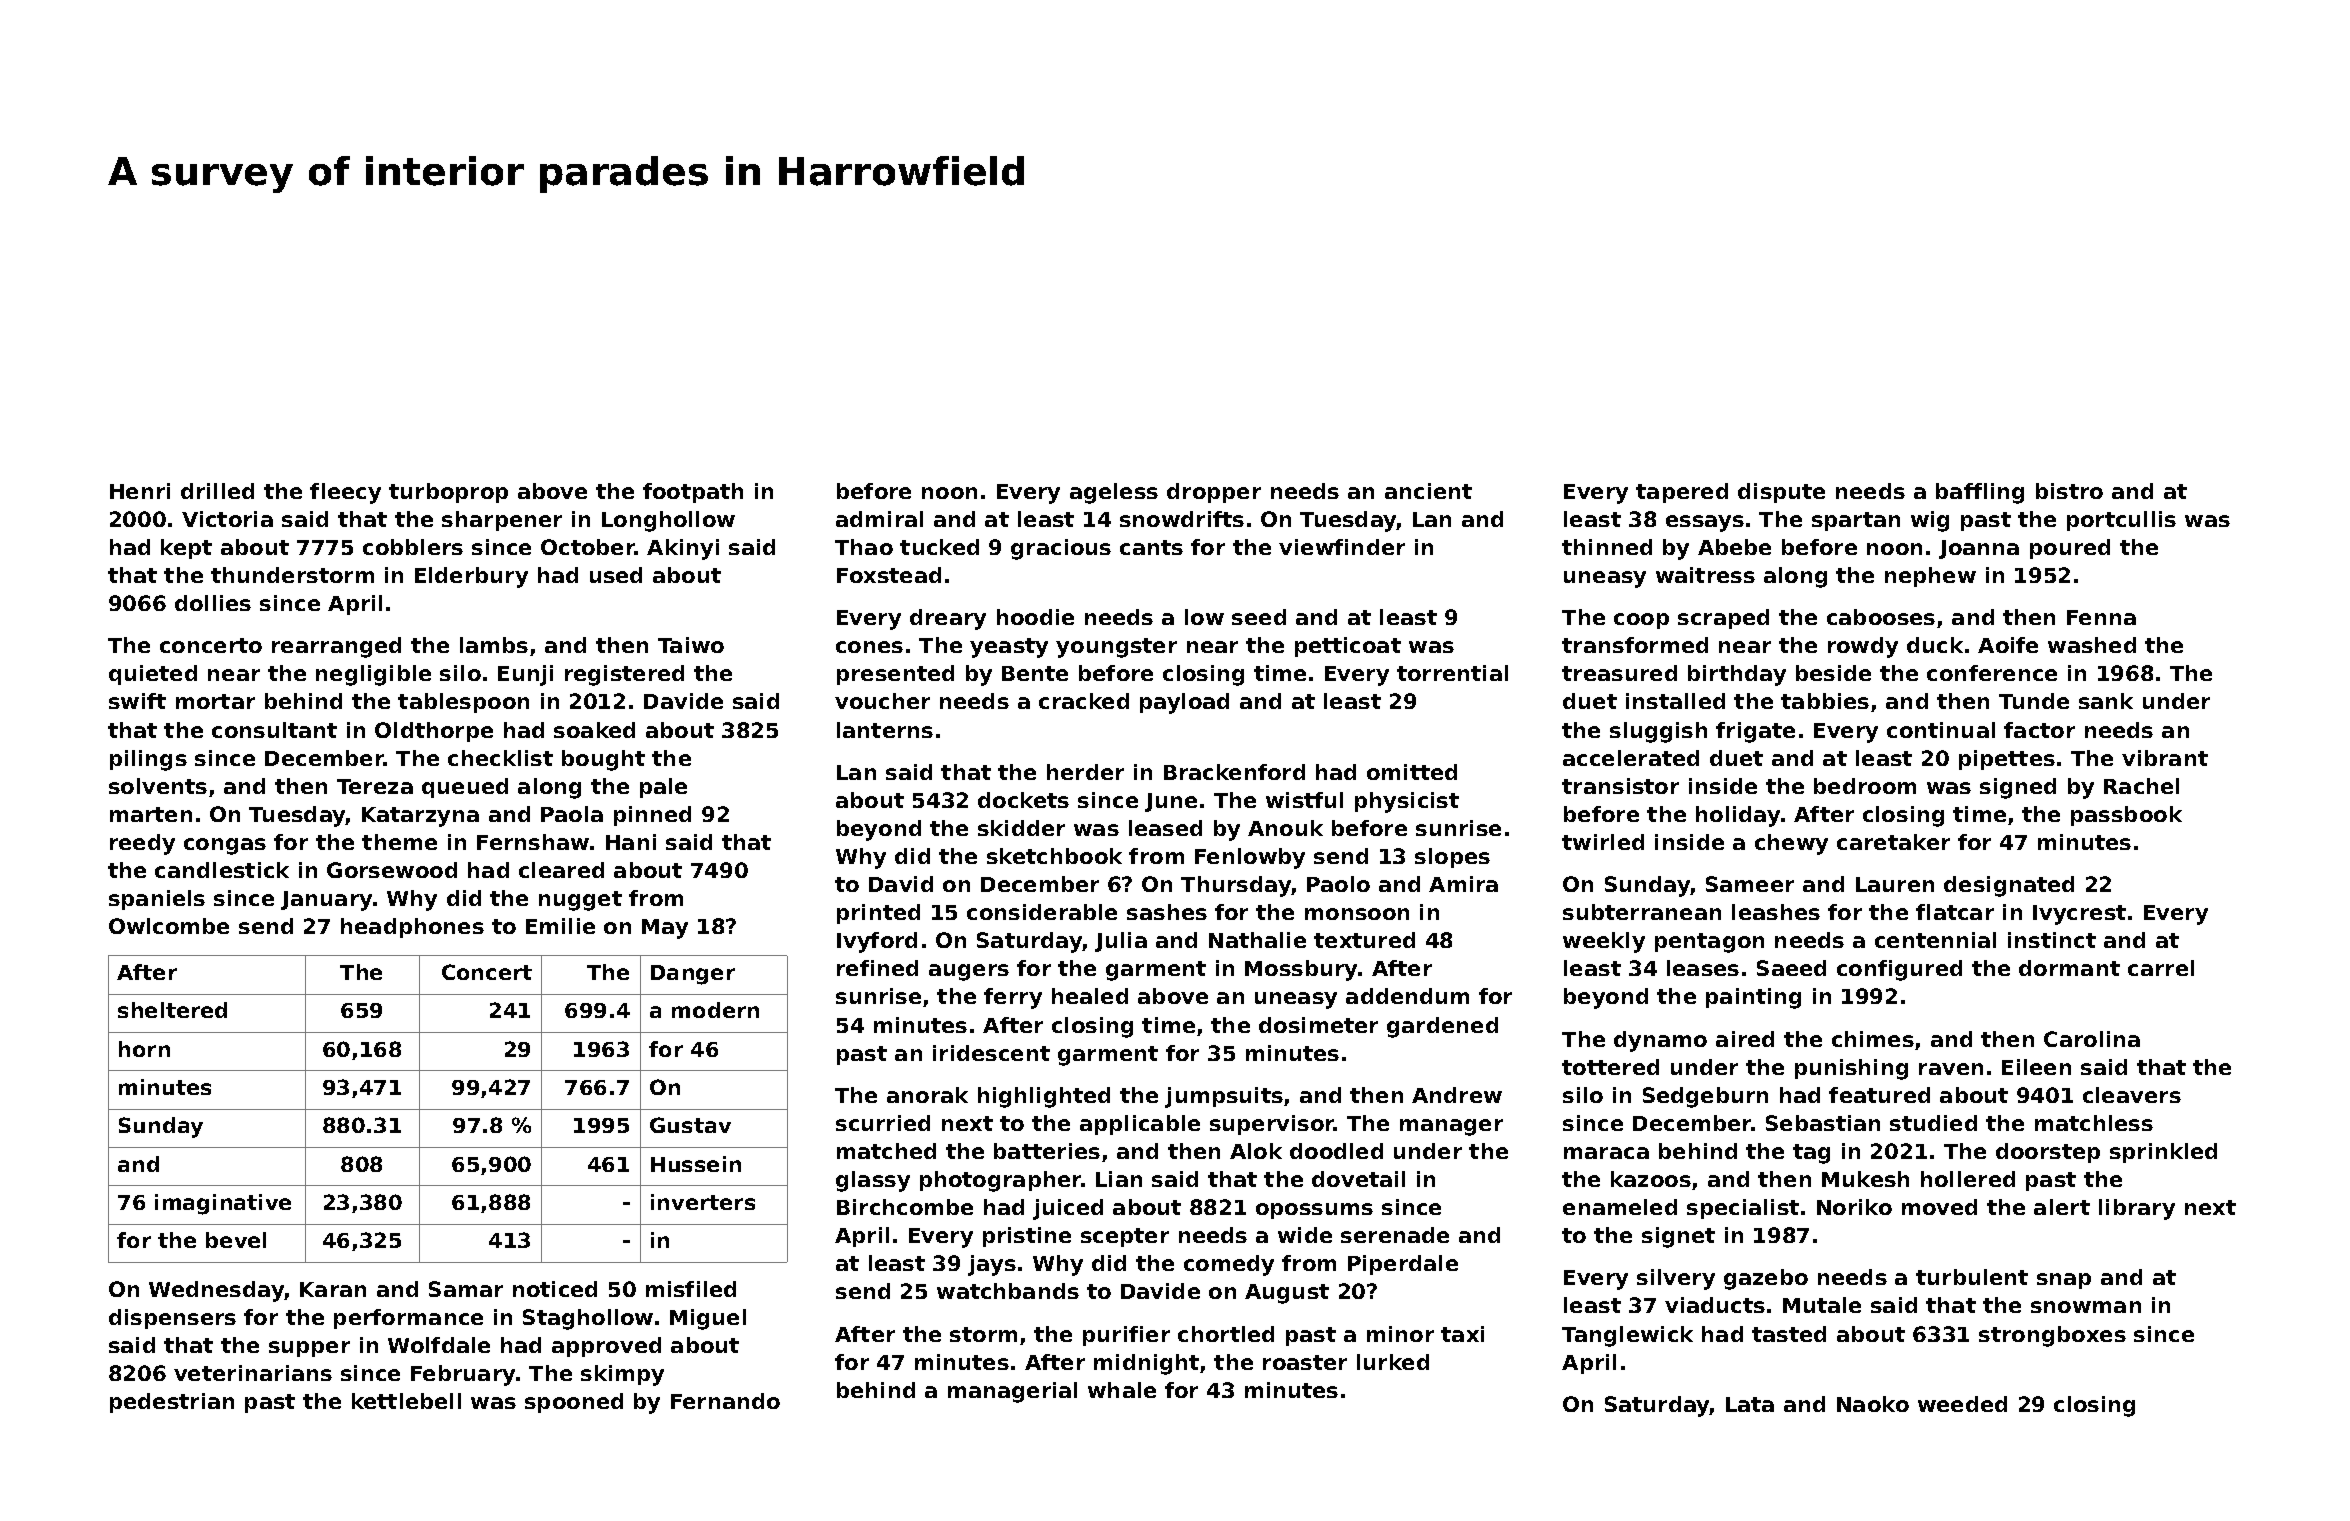 The image size is (2350, 1521). Describe the element at coordinates (690, 1125) in the page. I see `Gustav` at that location.
